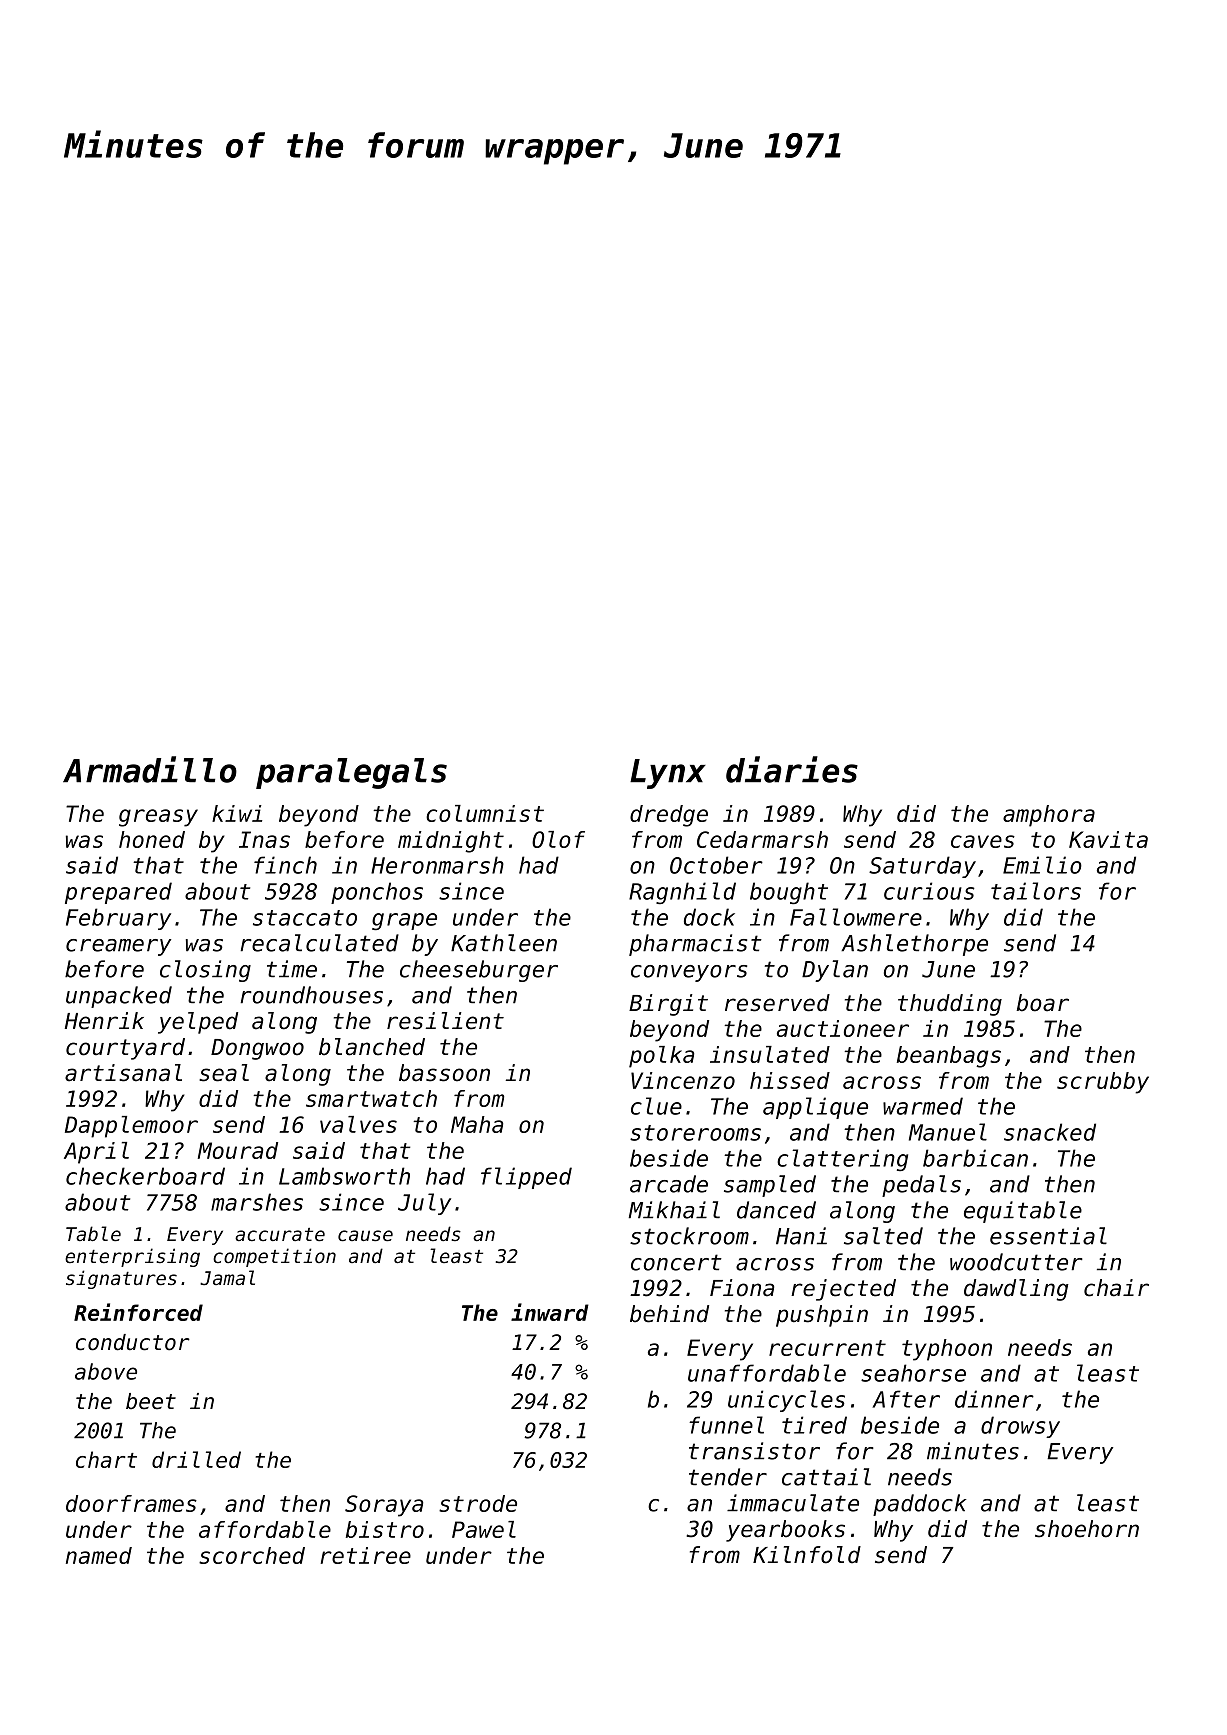 Image resolution: width=1227 pixels, height=1735 pixels. Describe the element at coordinates (906, 1399) in the screenshot. I see `After` at that location.
